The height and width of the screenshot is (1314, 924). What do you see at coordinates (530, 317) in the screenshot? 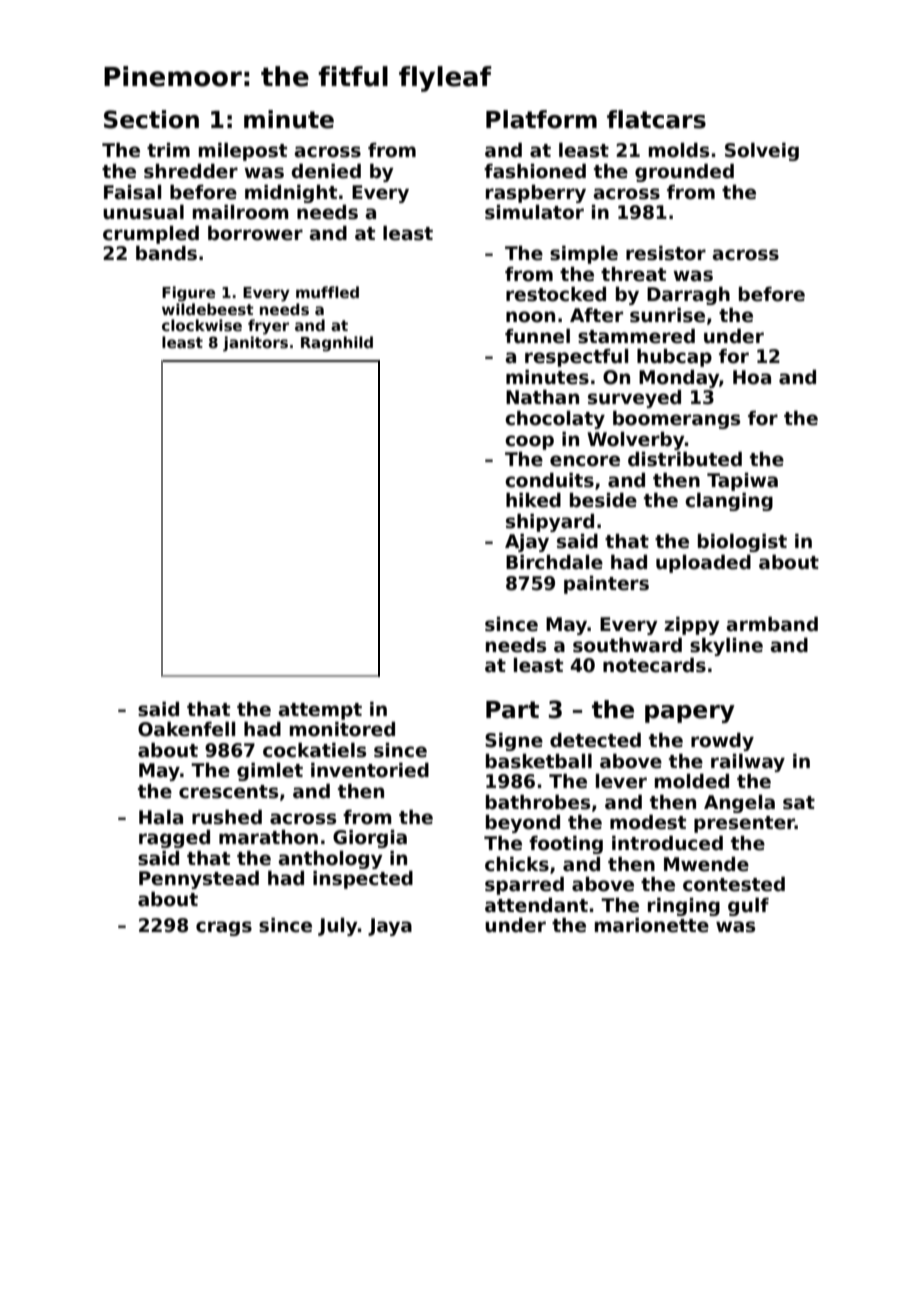
I see `noon` at bounding box center [530, 317].
